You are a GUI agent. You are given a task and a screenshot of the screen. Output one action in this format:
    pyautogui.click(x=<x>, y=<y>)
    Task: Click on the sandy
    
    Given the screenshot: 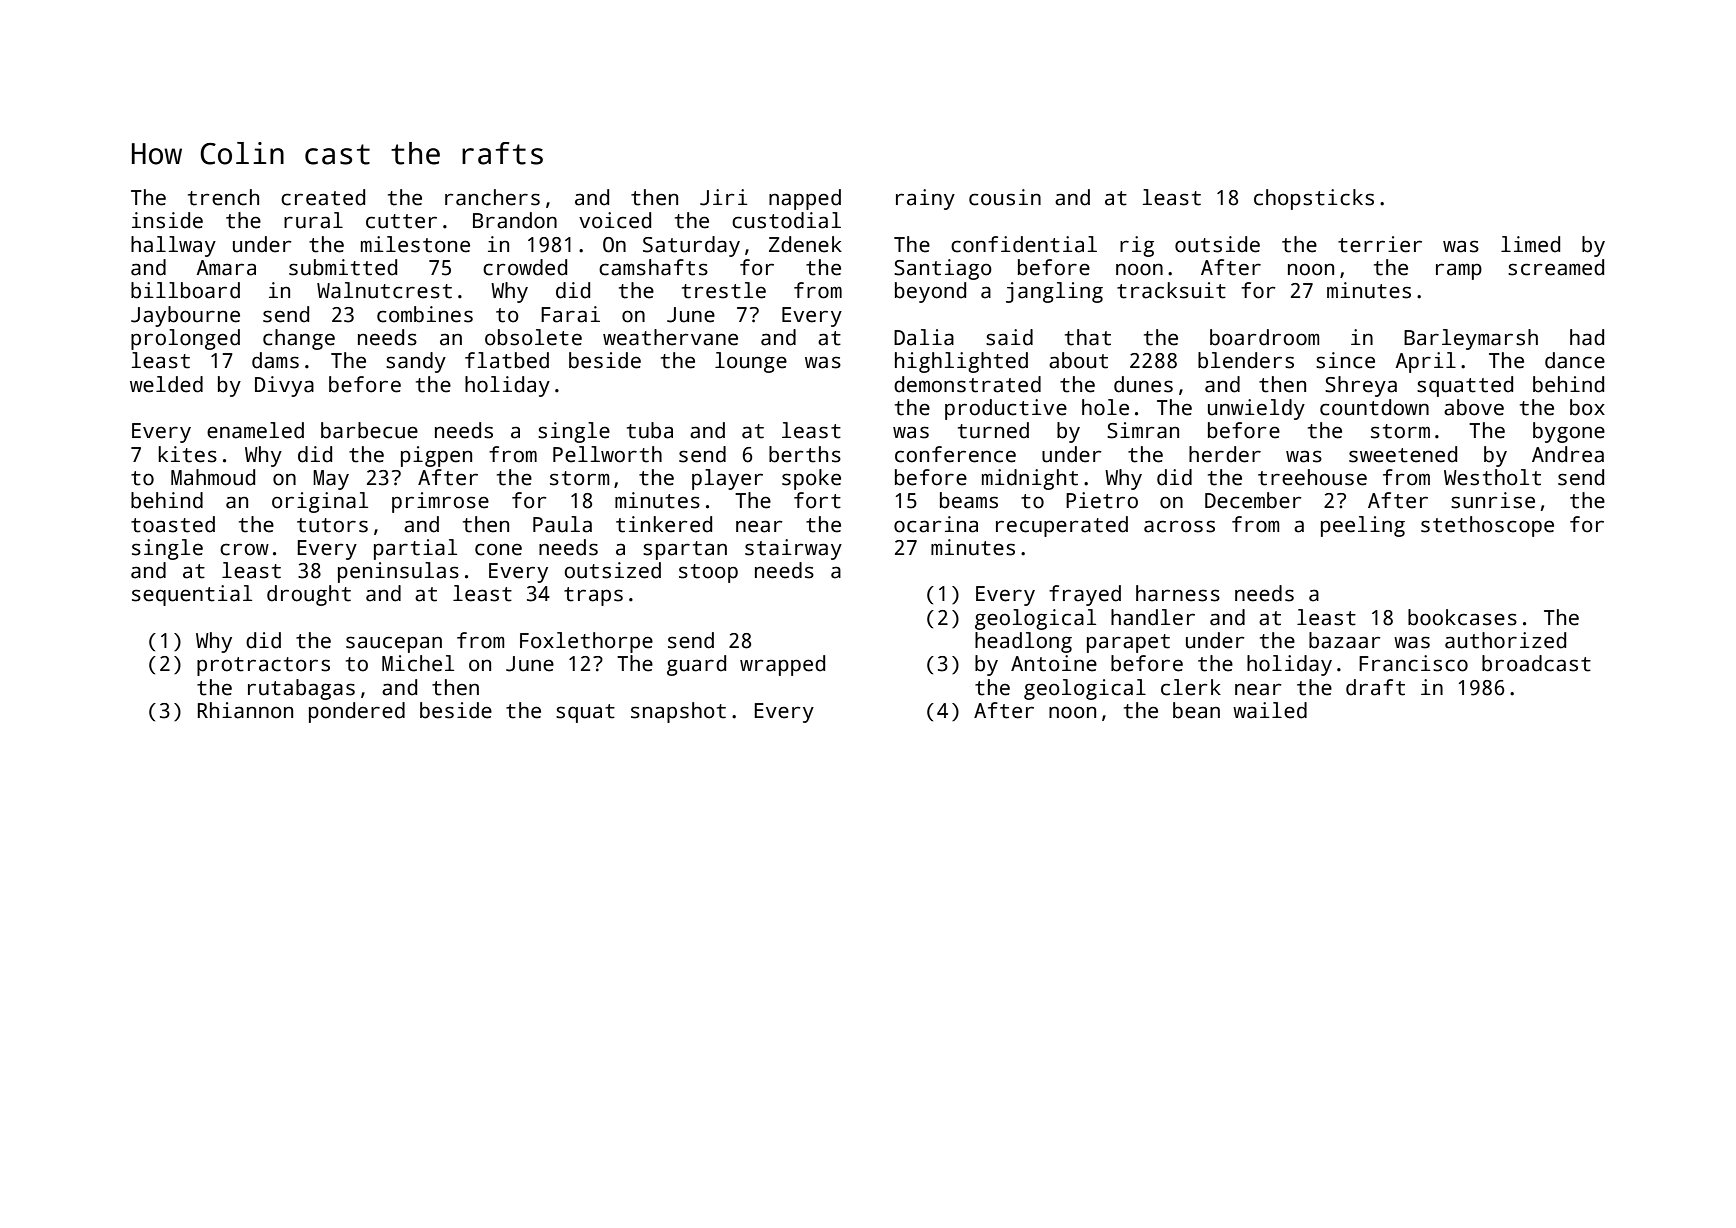 What is the action you would take?
    pyautogui.click(x=416, y=362)
